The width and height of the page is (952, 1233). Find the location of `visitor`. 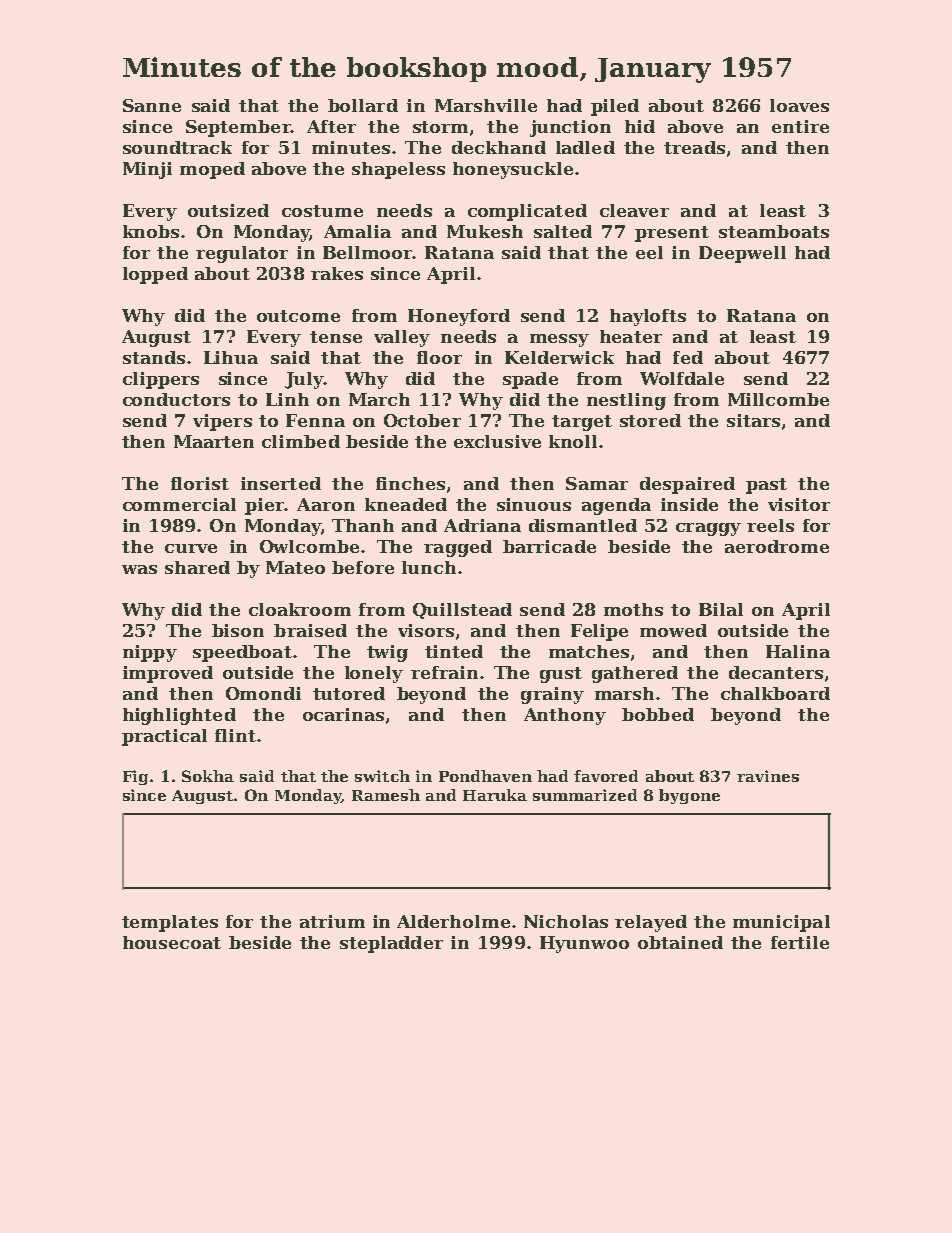

visitor is located at coordinates (799, 504).
